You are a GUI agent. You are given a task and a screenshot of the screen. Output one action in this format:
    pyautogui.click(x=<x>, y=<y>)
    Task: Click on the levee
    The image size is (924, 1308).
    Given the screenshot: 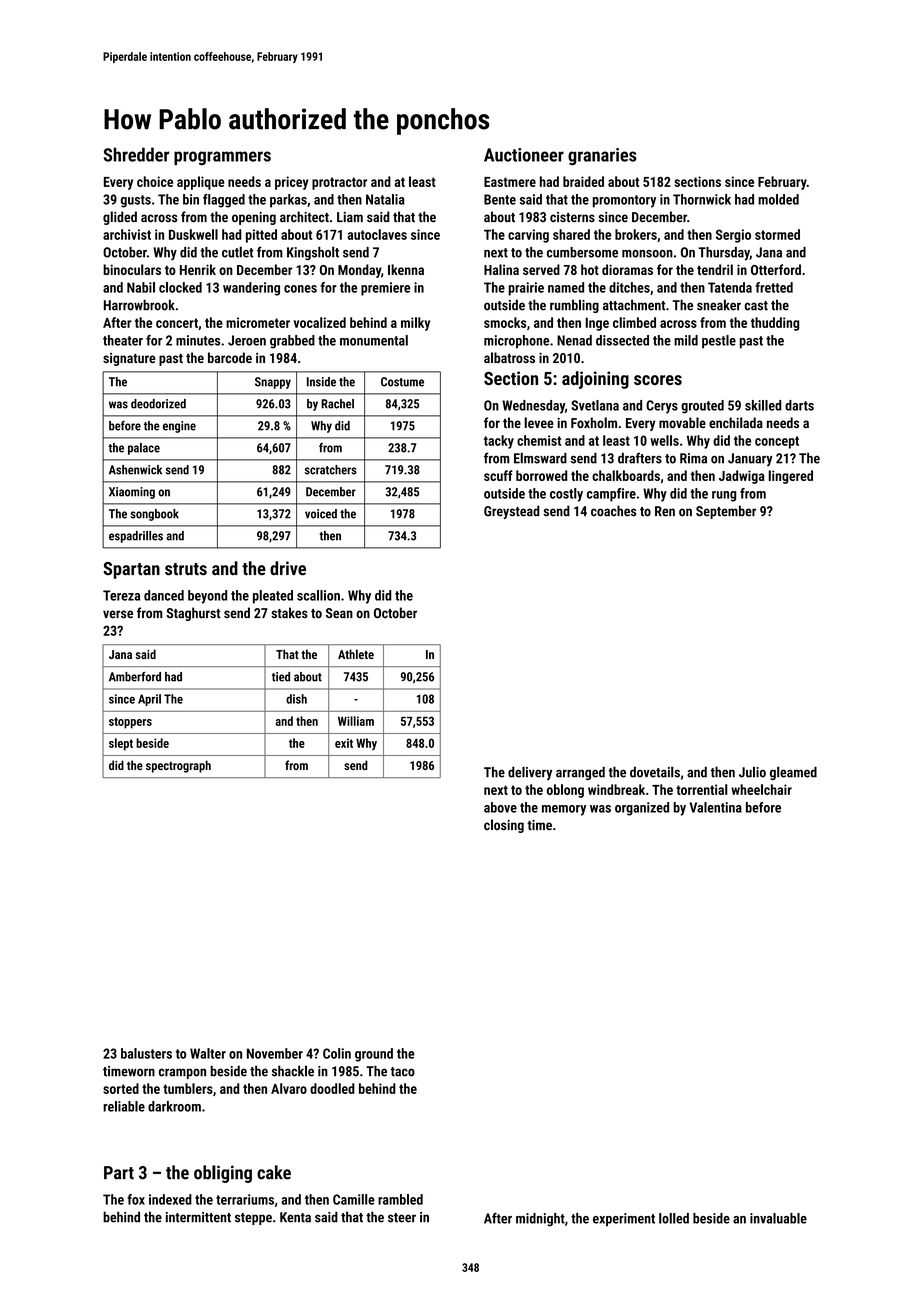 What is the action you would take?
    pyautogui.click(x=539, y=422)
